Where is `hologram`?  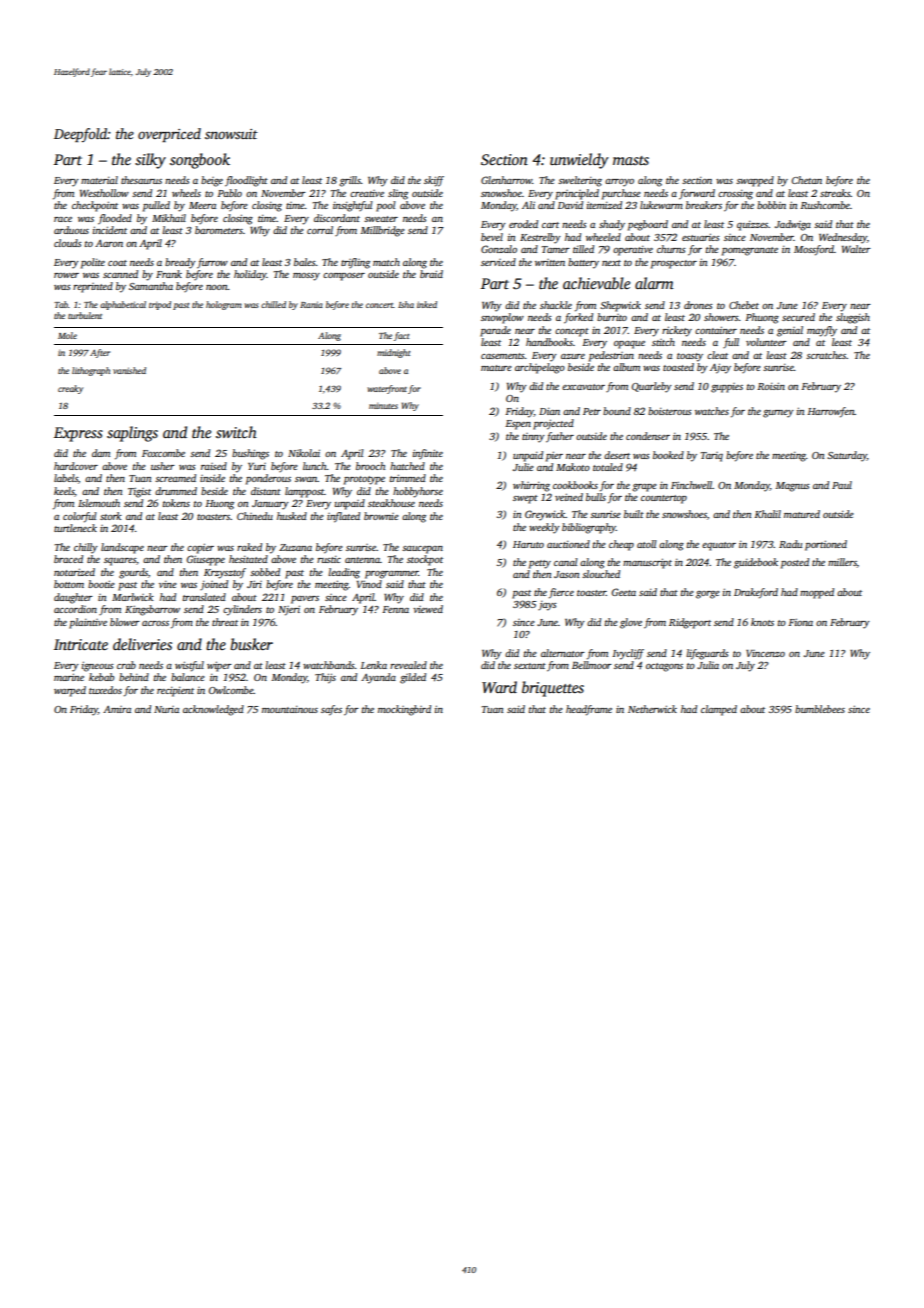
hologram is located at coordinates (224, 305).
